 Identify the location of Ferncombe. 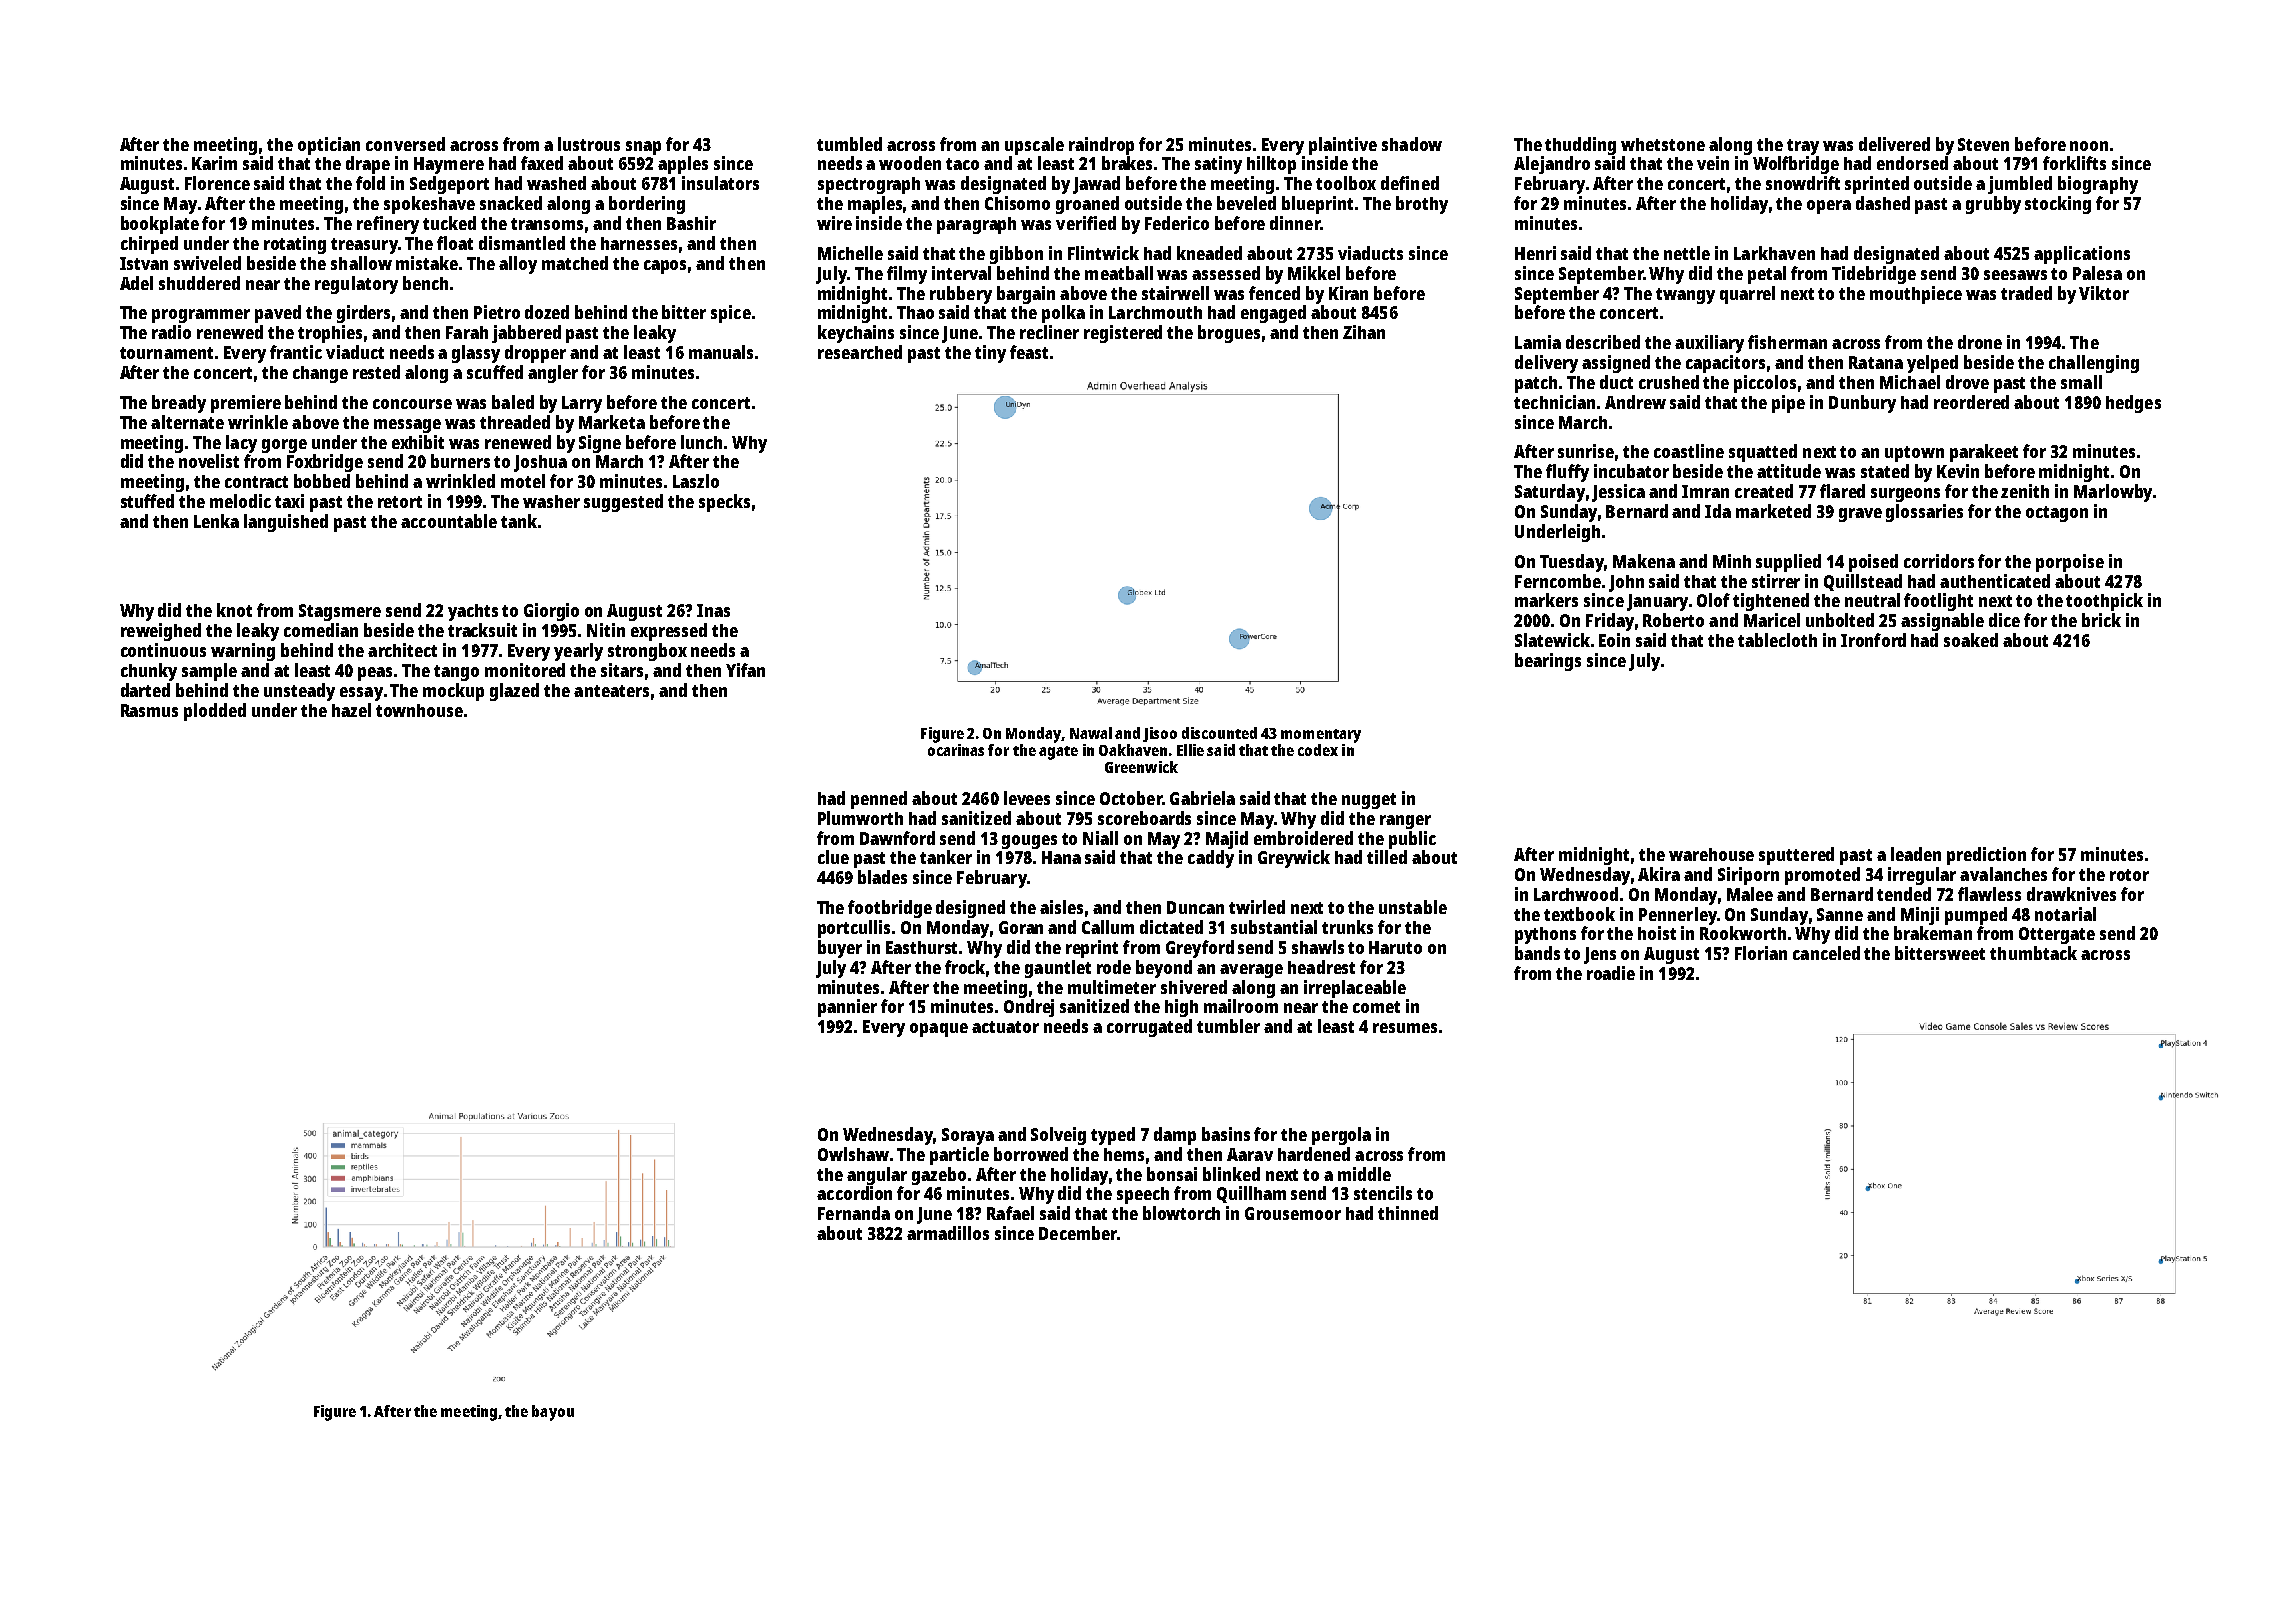
(1558, 581).
